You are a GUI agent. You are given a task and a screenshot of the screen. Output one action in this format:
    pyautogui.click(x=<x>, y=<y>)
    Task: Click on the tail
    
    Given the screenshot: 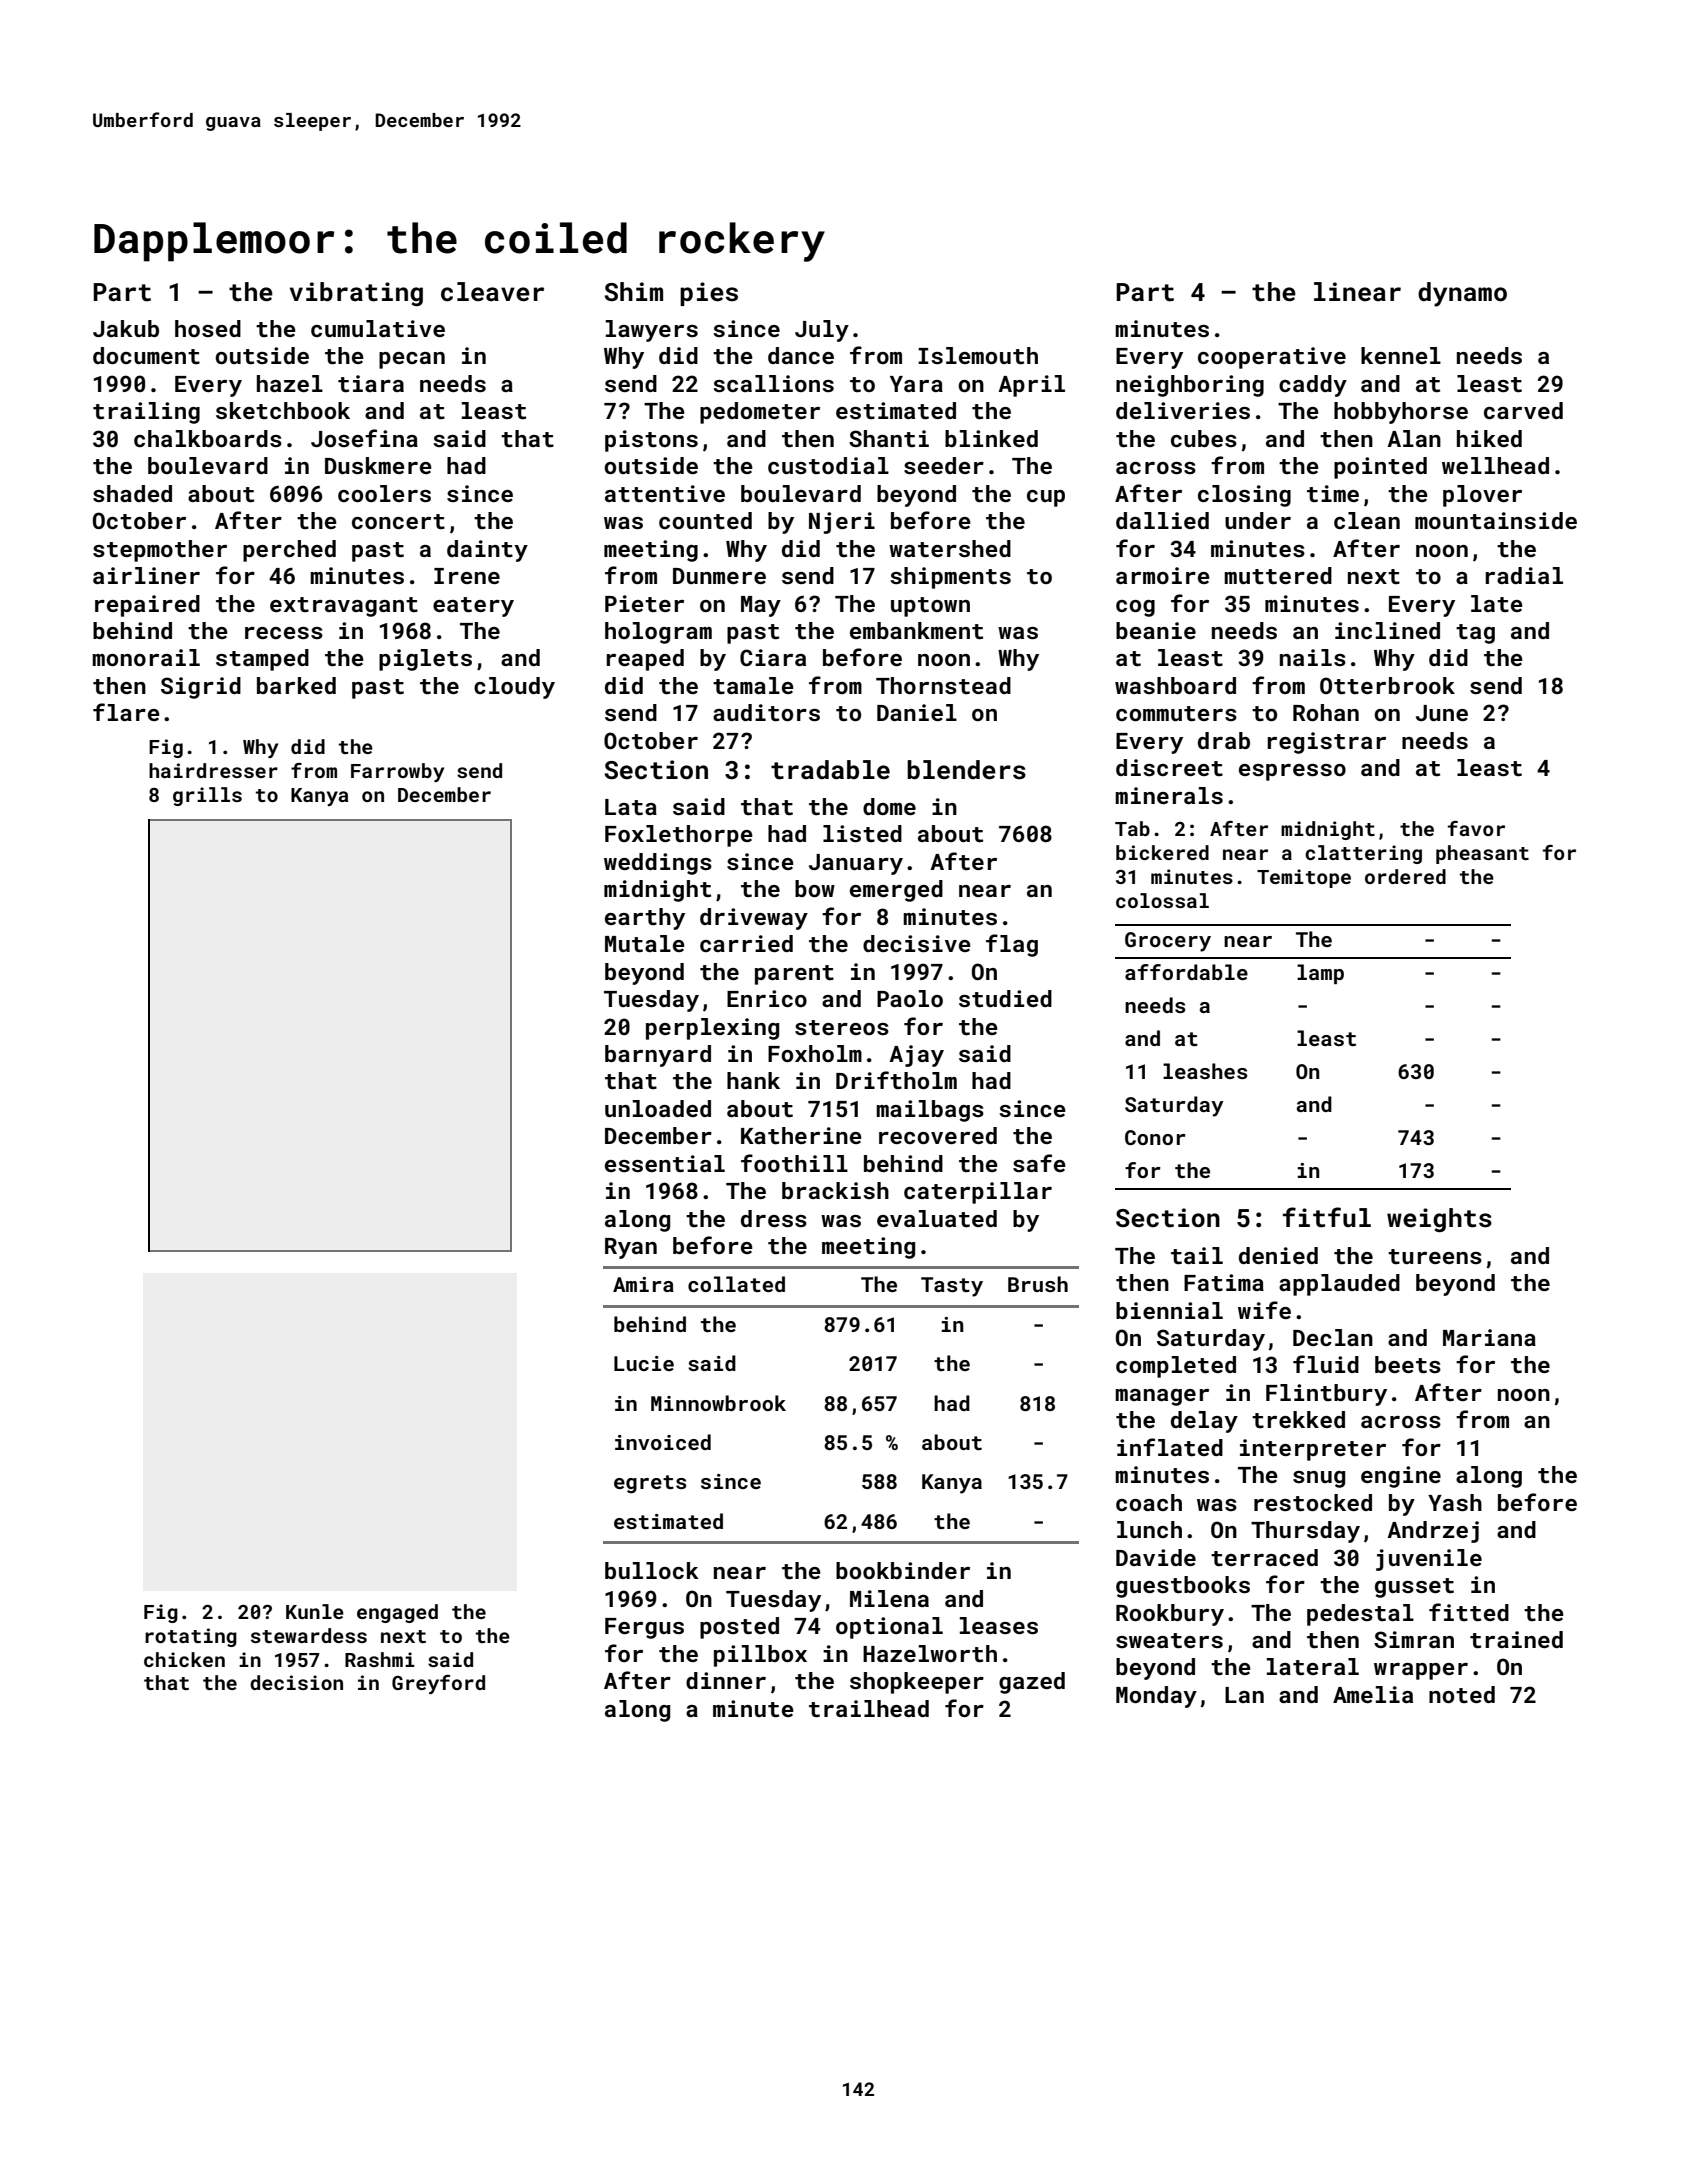 What is the action you would take?
    pyautogui.click(x=1197, y=1255)
